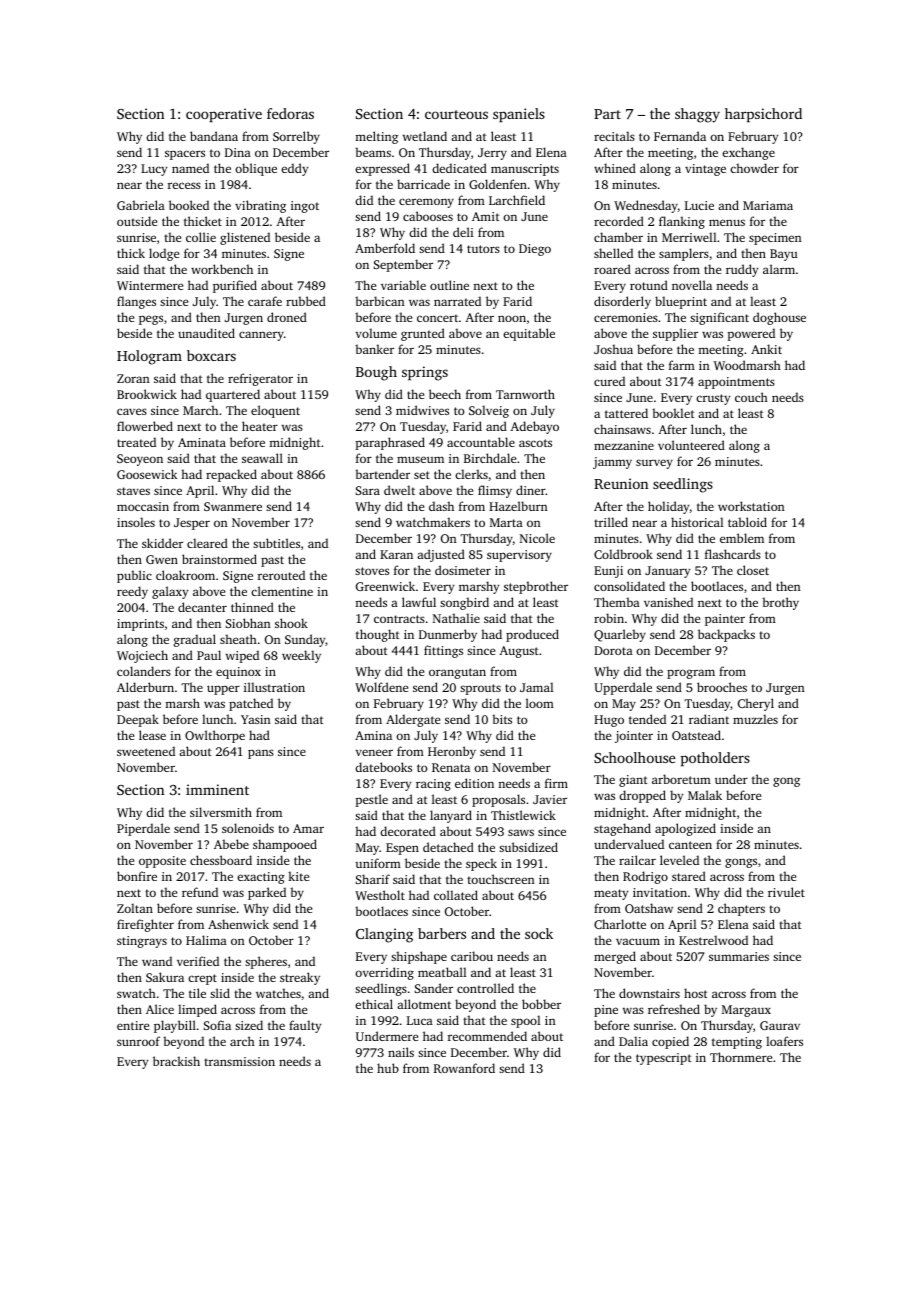 The height and width of the document is (1308, 924). What do you see at coordinates (741, 909) in the document?
I see `chapters` at bounding box center [741, 909].
